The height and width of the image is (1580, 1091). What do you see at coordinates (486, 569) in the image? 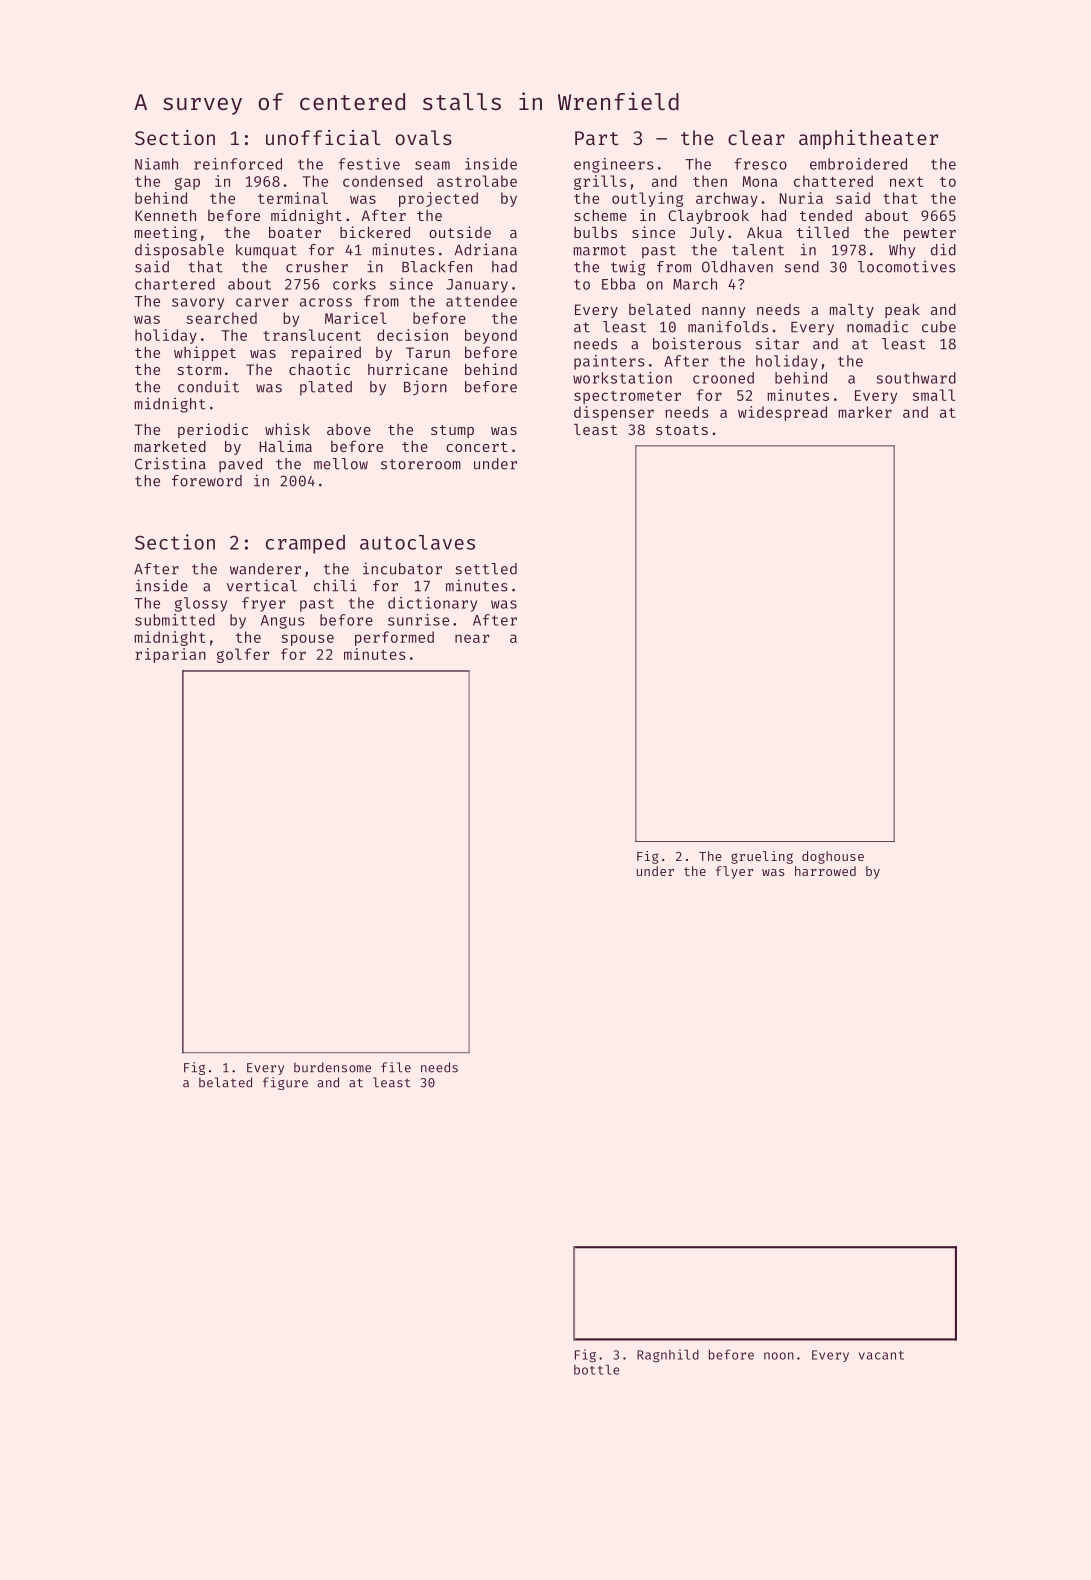
I see `settled` at bounding box center [486, 569].
